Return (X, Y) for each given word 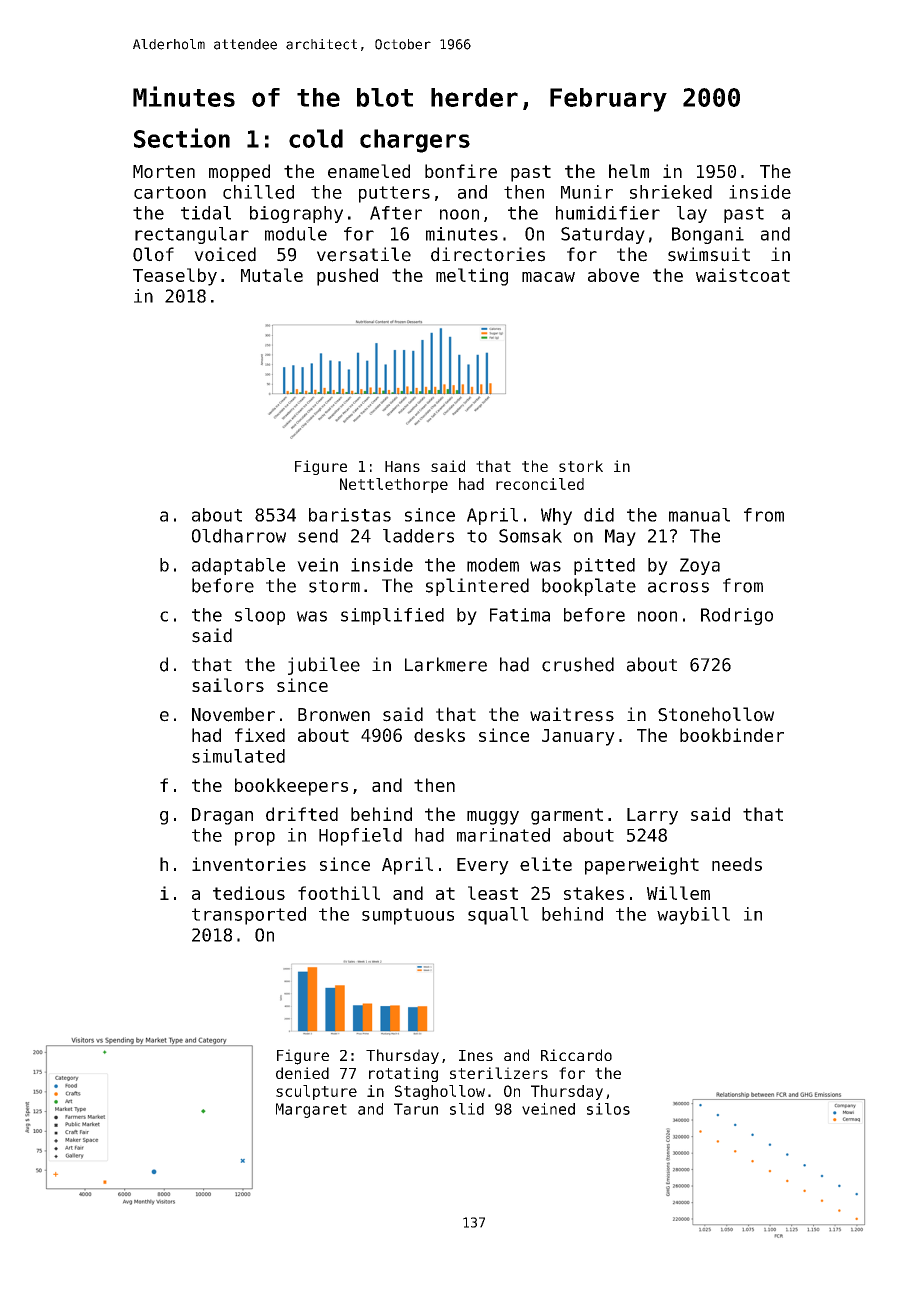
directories (488, 254)
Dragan (222, 816)
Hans (402, 466)
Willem (678, 893)
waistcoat (743, 275)
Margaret (311, 1110)
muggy (493, 818)
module (296, 234)
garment (567, 816)
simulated (238, 756)
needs (737, 864)
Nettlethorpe (394, 485)
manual (699, 515)
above (613, 275)
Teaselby (175, 277)
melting (472, 277)
